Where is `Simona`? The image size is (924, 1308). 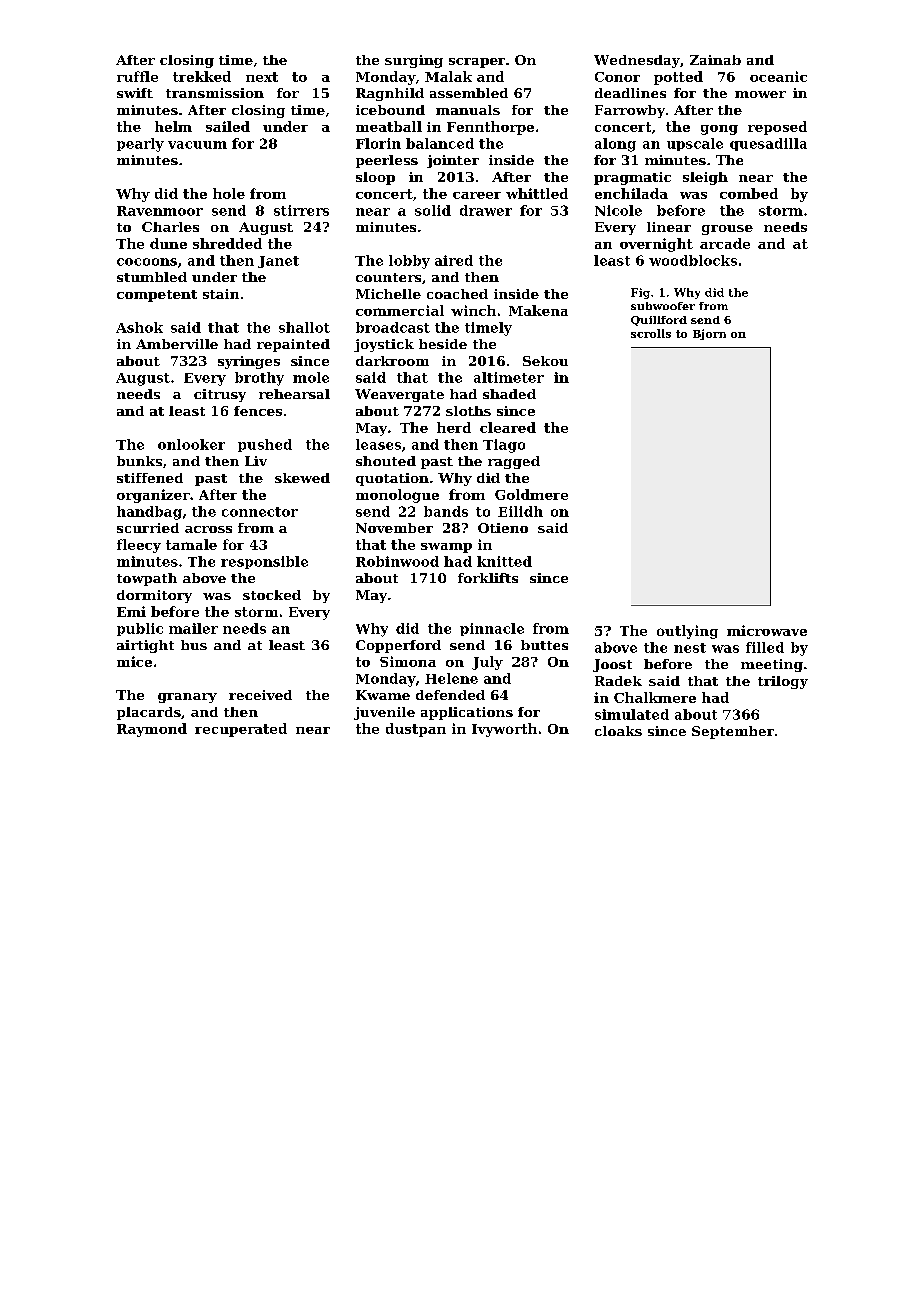 Simona is located at coordinates (408, 661).
